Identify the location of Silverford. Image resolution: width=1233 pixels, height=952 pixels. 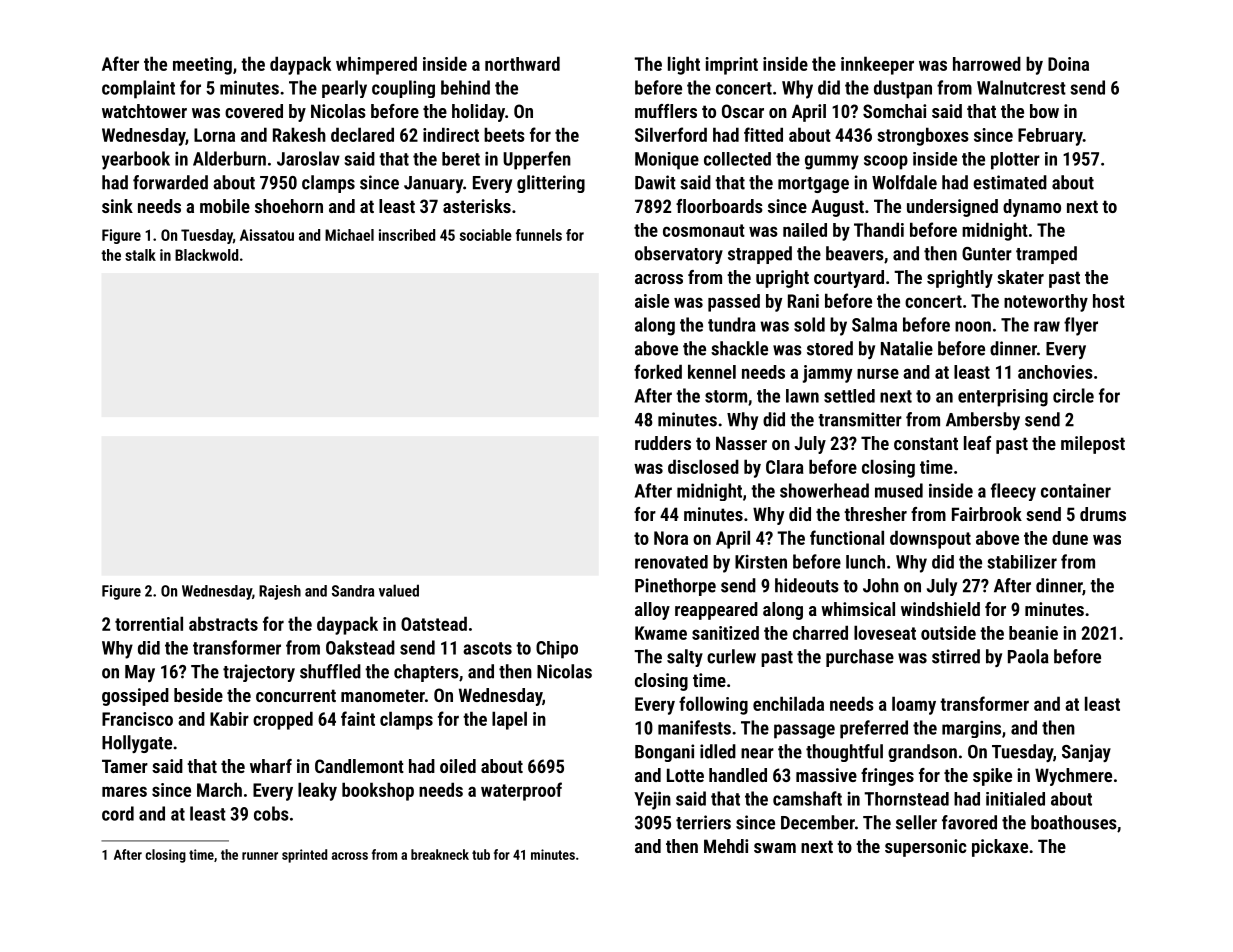
(671, 134).
